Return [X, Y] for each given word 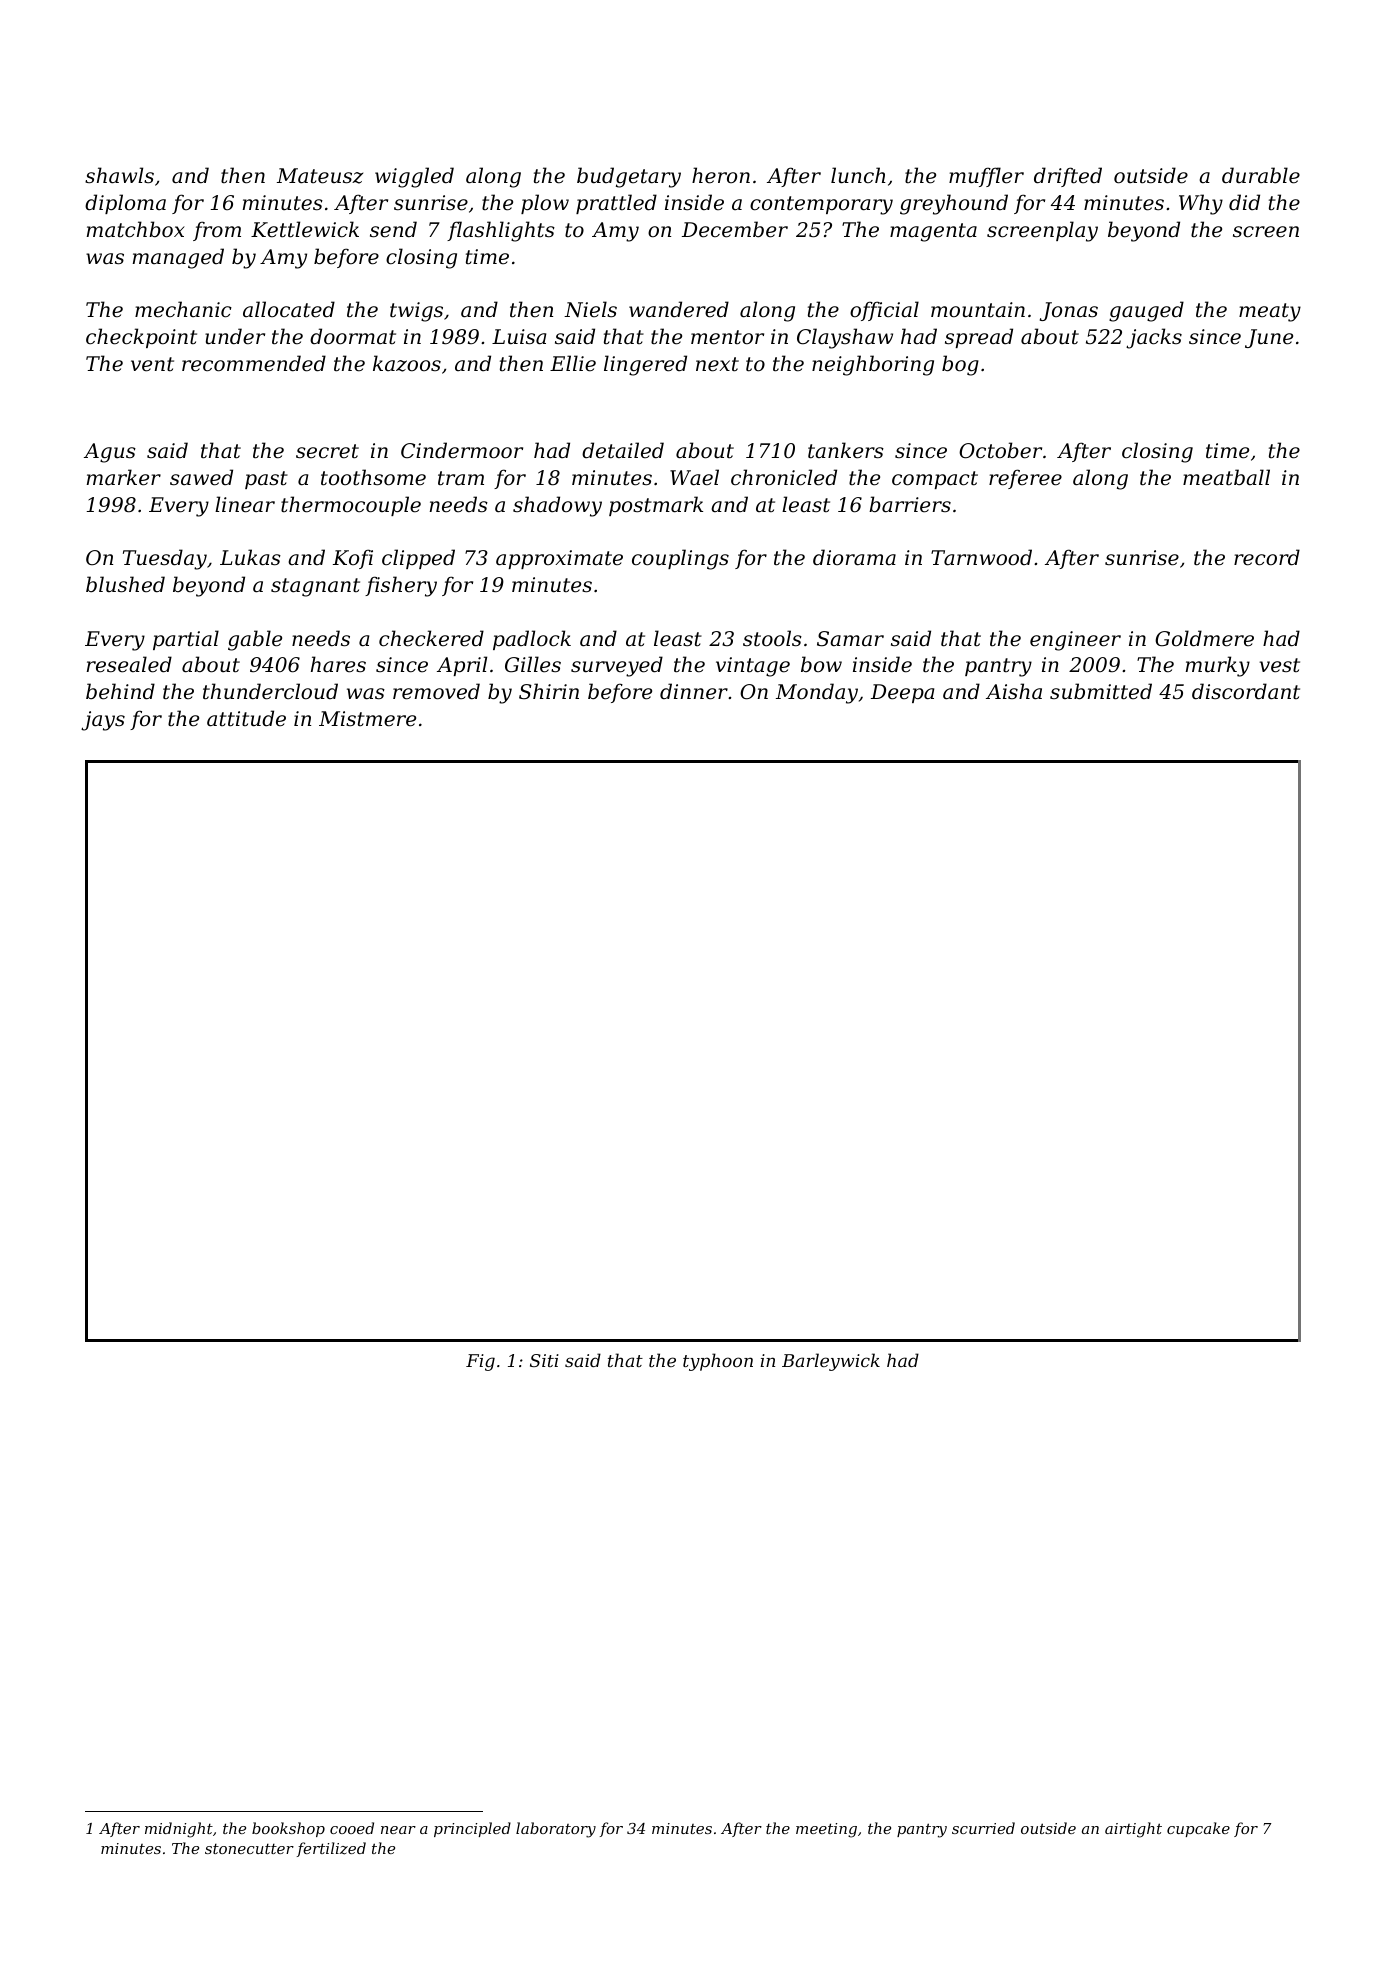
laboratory [556, 1830]
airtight [1133, 1830]
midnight [179, 1830]
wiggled [414, 177]
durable [1261, 175]
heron [721, 175]
